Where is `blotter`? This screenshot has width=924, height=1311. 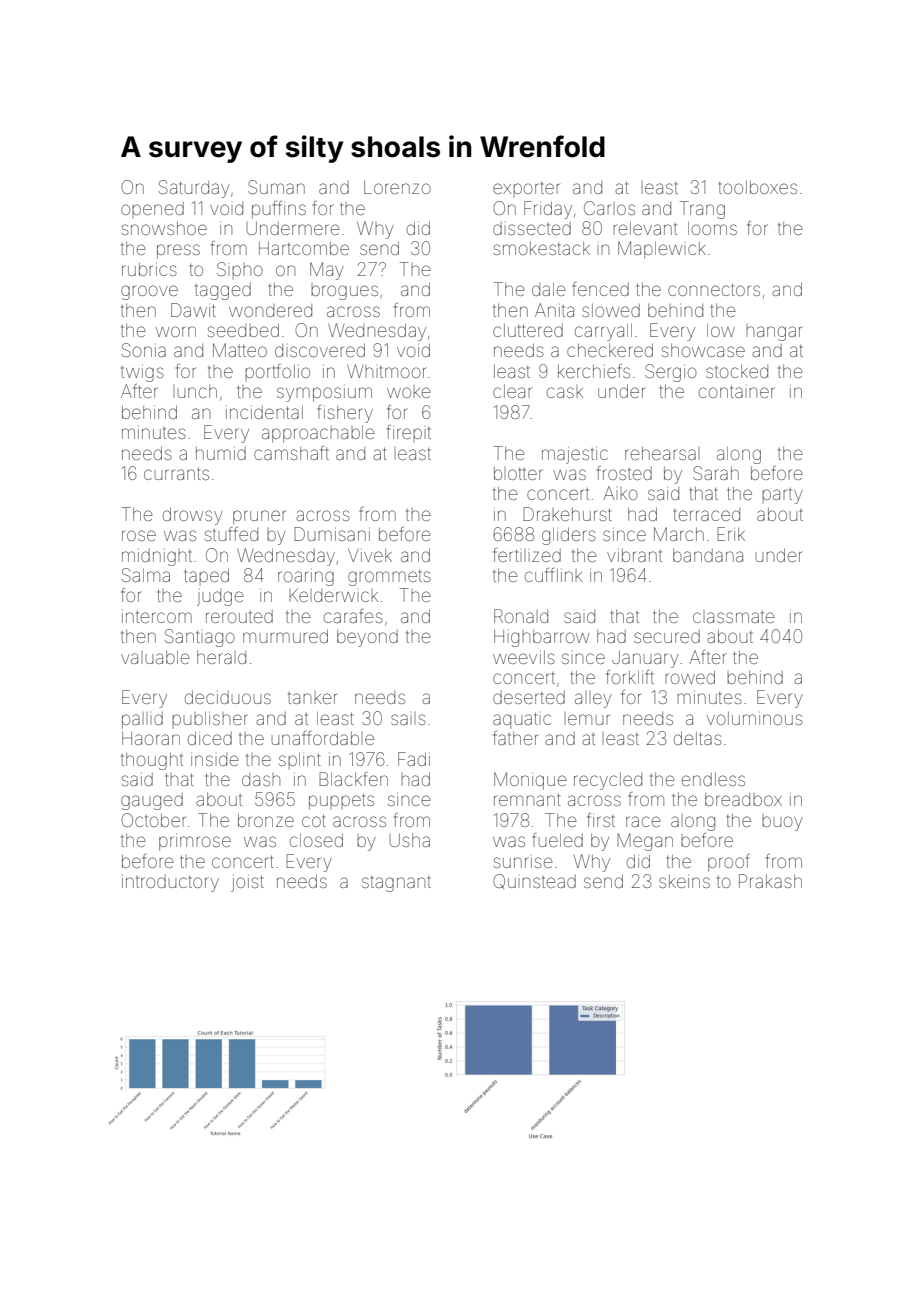 blotter is located at coordinates (518, 473).
